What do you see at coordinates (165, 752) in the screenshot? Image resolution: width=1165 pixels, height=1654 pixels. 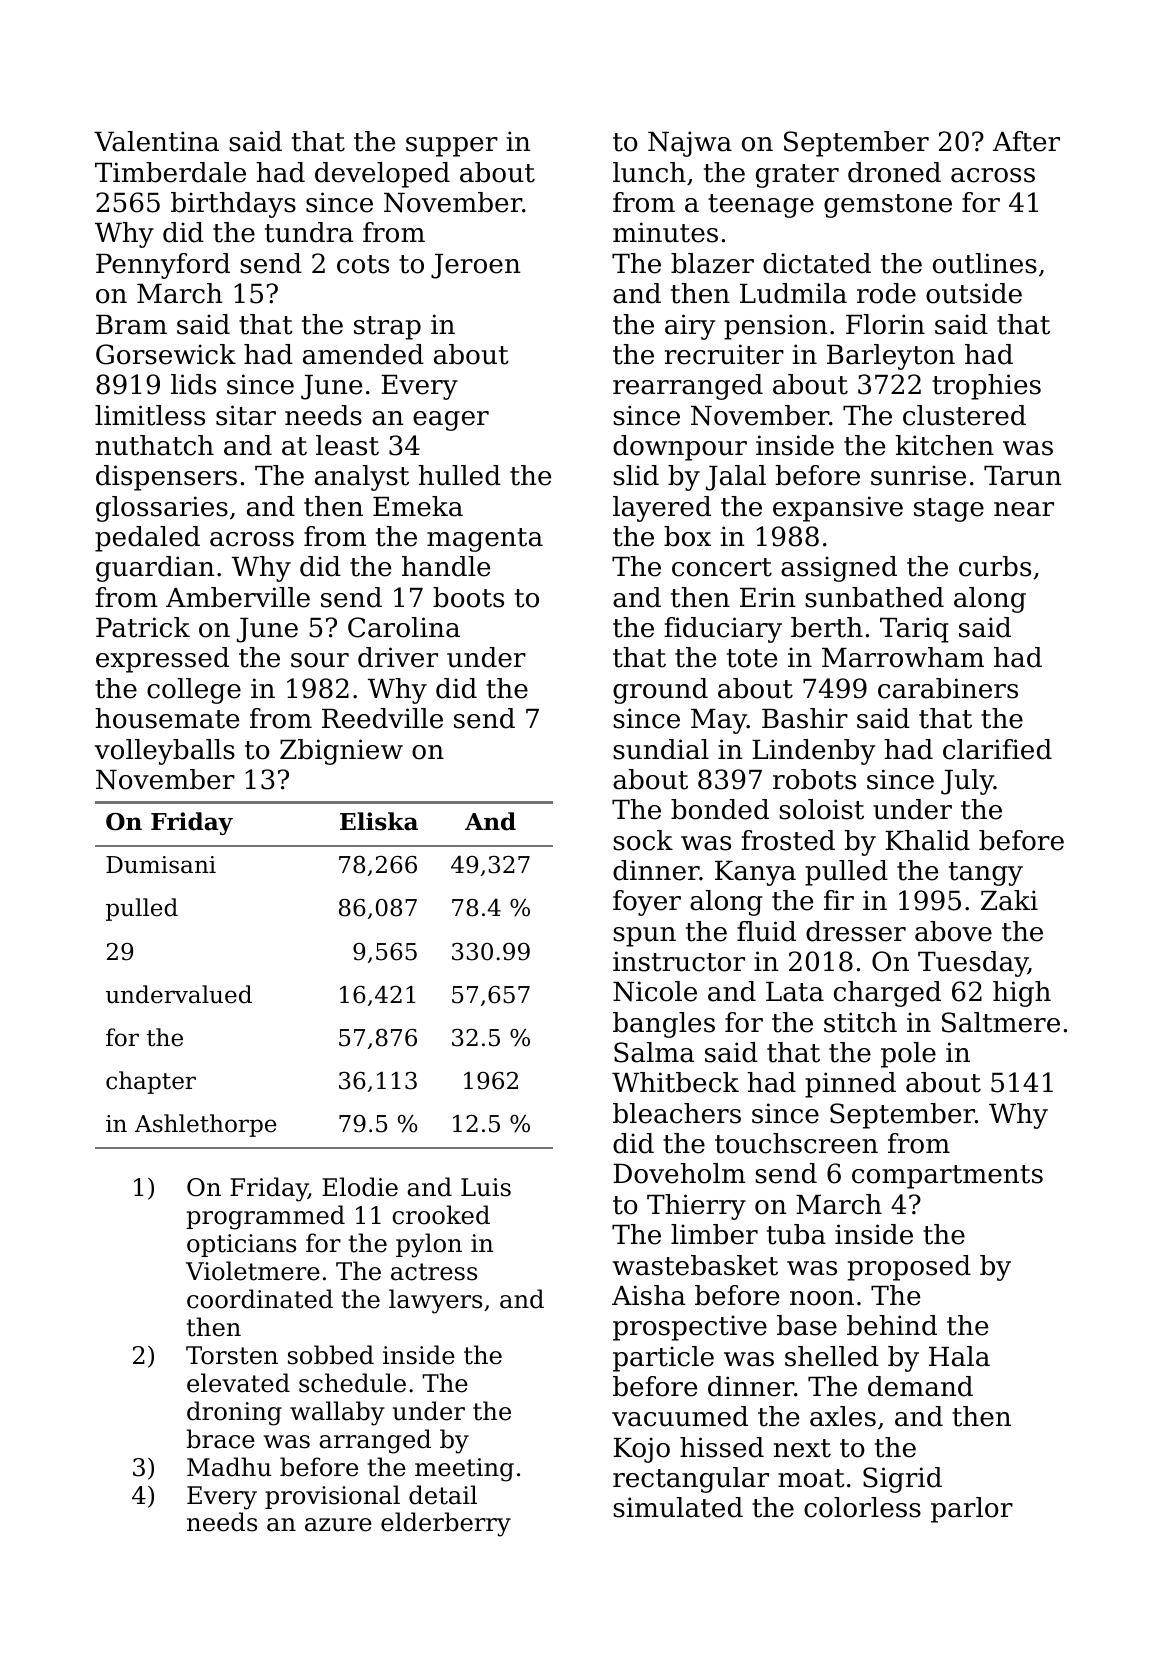 I see `volleyballs` at bounding box center [165, 752].
